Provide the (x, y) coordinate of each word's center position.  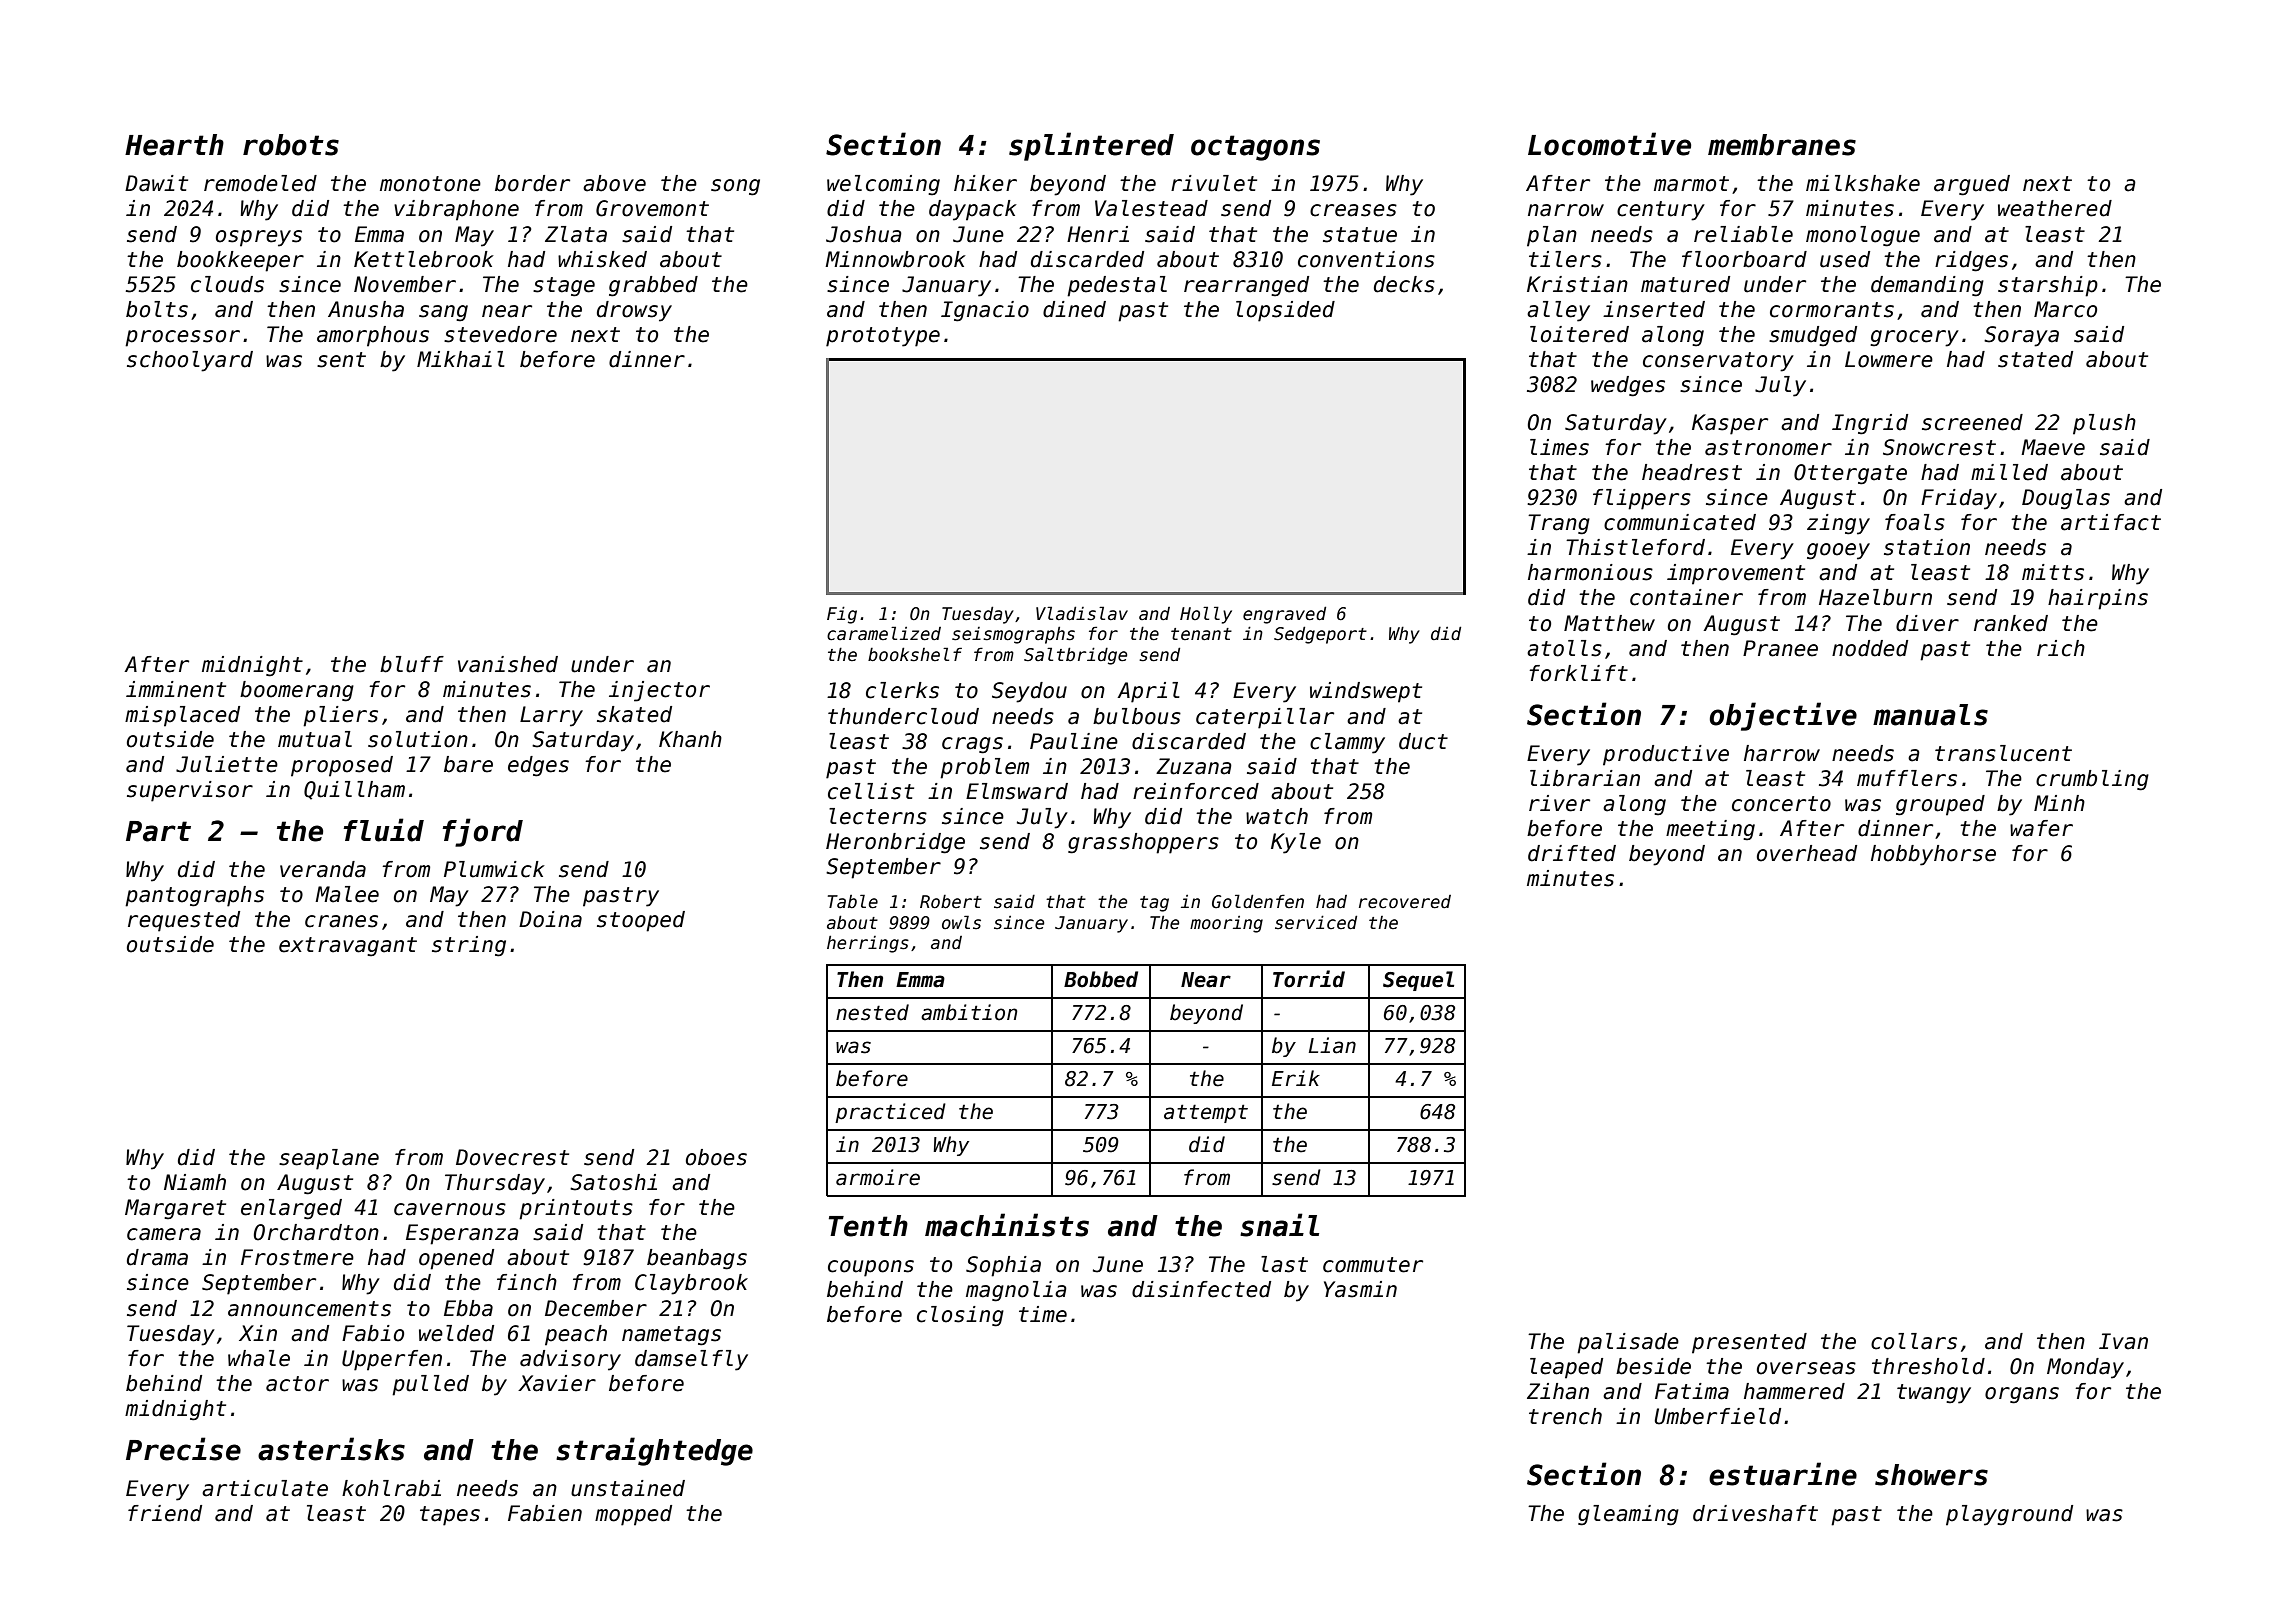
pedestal (1117, 286)
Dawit (156, 183)
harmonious (1590, 572)
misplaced (182, 716)
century (1661, 211)
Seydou (1029, 692)
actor (297, 1384)
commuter (1373, 1265)
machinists (1007, 1225)
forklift (1578, 673)
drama (157, 1257)
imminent (176, 689)
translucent (2003, 753)
